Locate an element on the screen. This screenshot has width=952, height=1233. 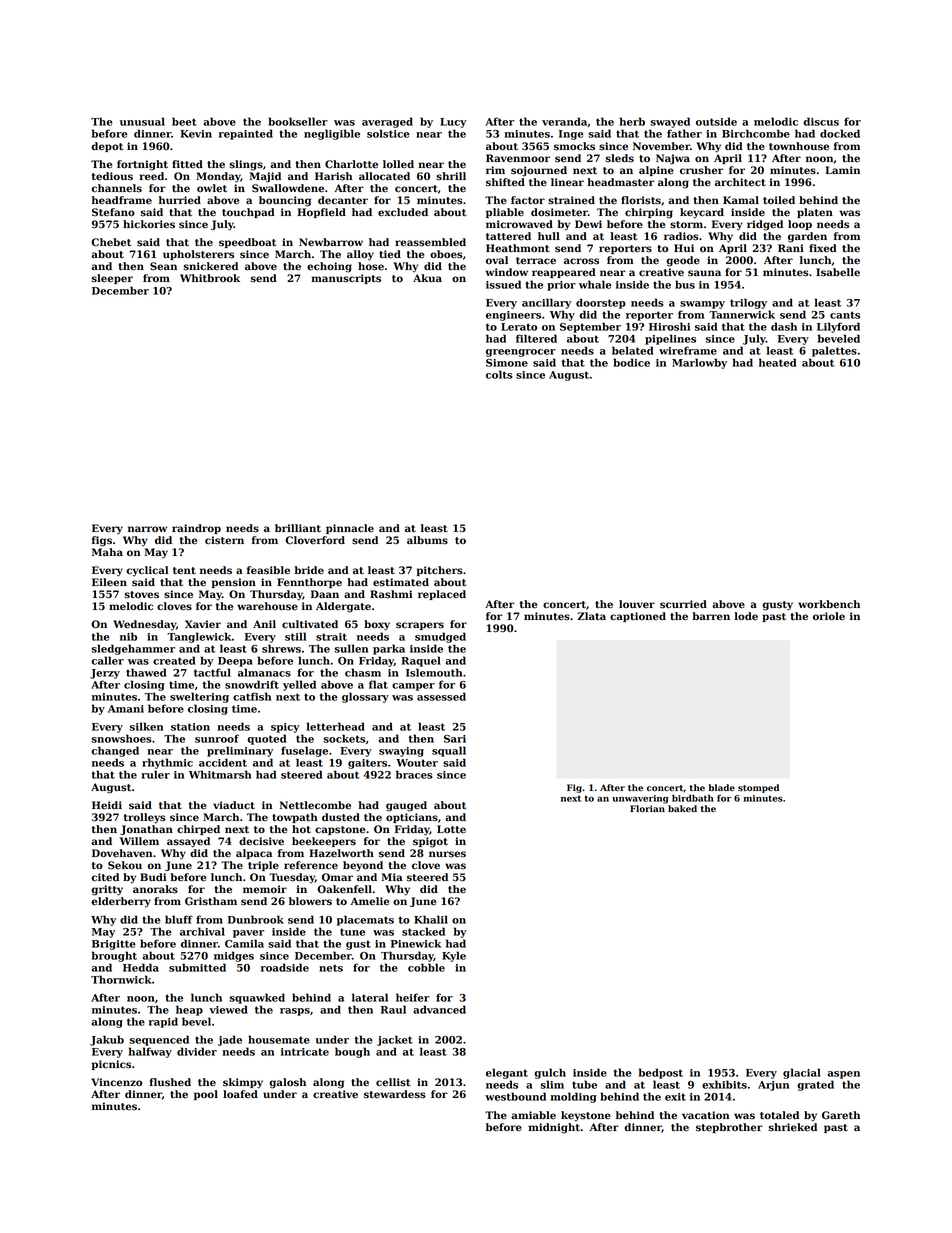
baked is located at coordinates (682, 809).
